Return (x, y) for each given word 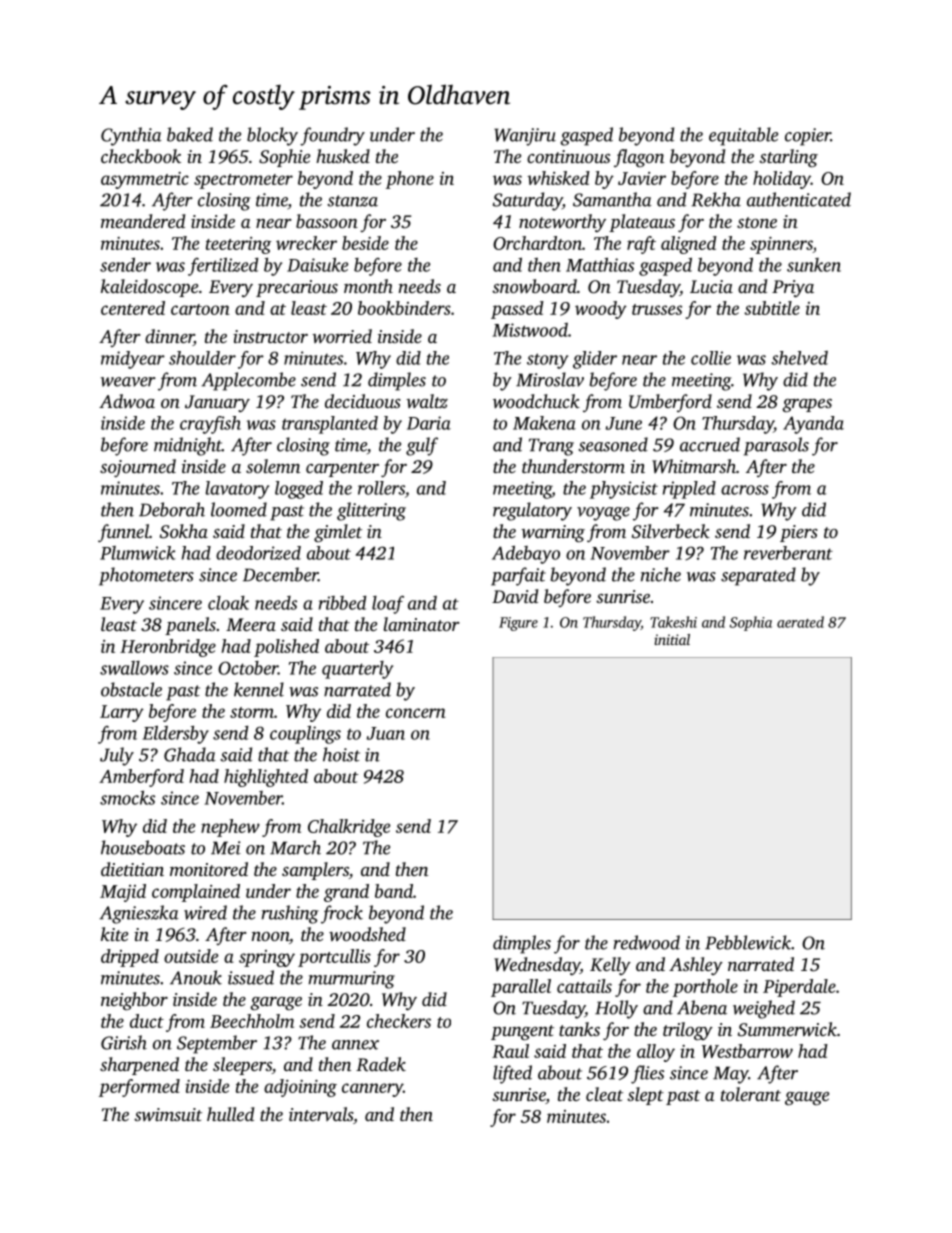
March (295, 847)
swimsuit (168, 1114)
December (280, 574)
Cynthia (131, 136)
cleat (604, 1094)
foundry (332, 136)
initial (672, 639)
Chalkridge (349, 828)
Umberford (670, 403)
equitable (743, 136)
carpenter (342, 469)
